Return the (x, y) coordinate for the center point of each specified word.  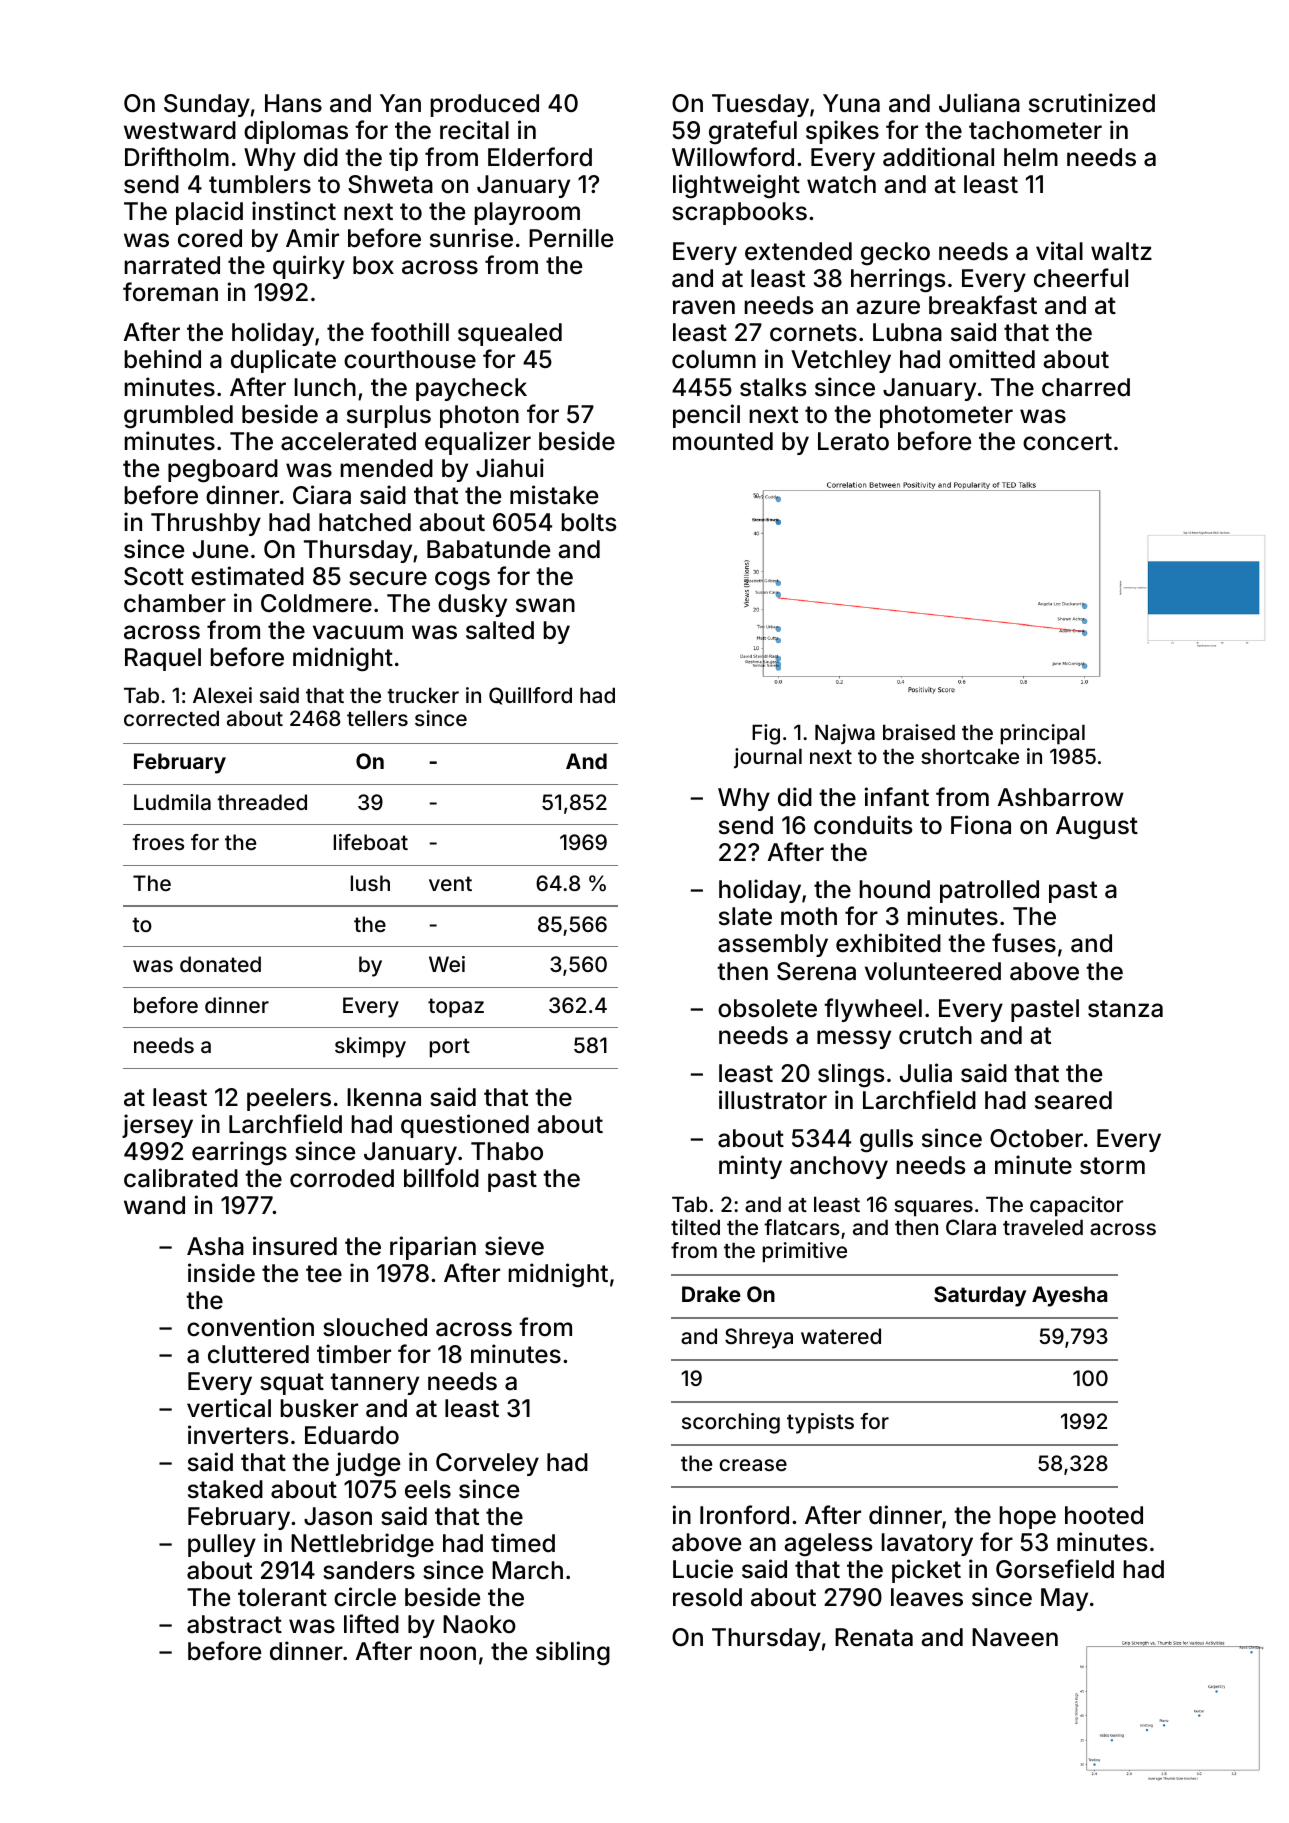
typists (820, 1423)
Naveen (1015, 1637)
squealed (510, 334)
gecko (895, 254)
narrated (172, 265)
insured (295, 1246)
